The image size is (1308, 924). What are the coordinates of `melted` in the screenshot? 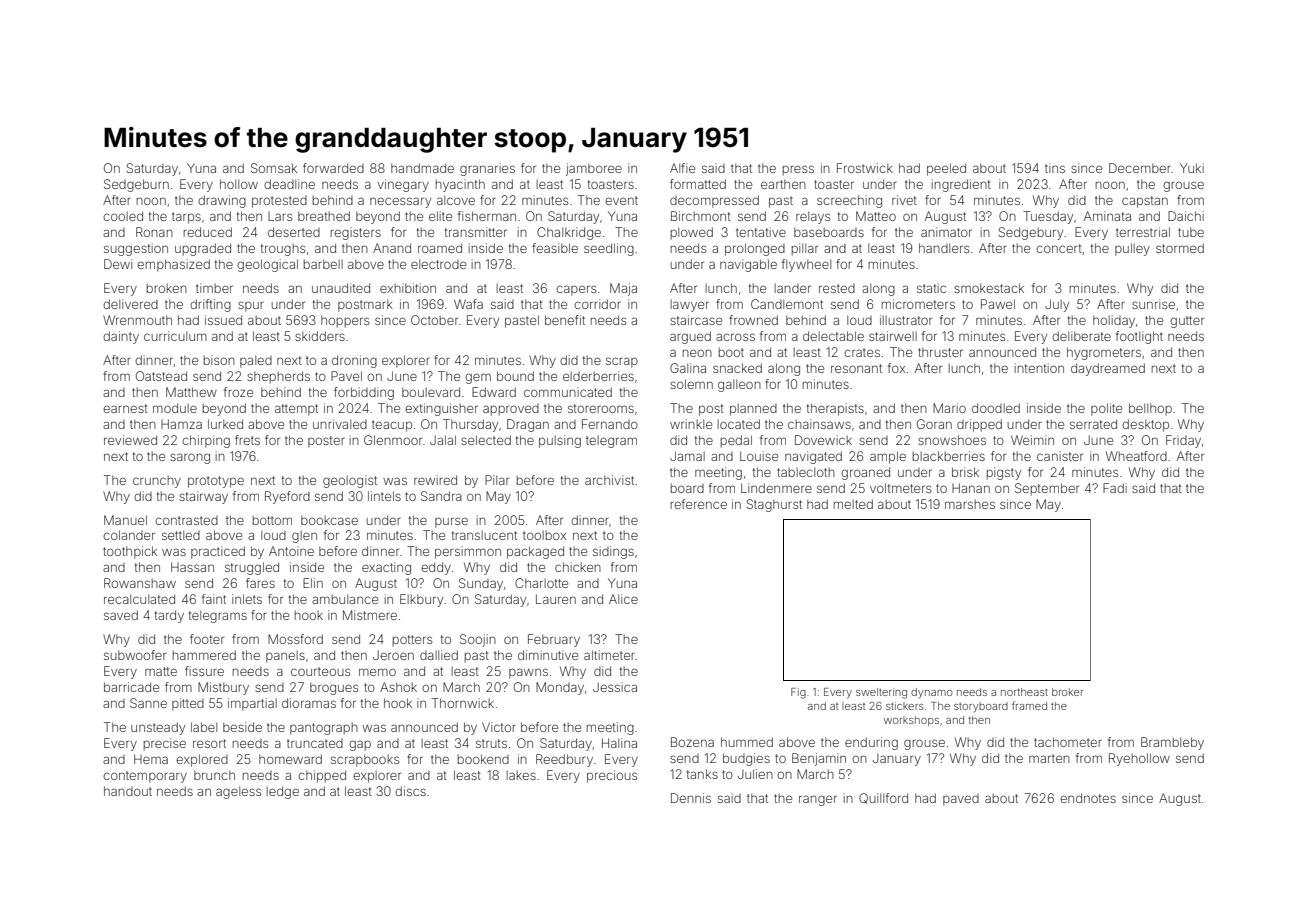 It's located at (853, 504).
